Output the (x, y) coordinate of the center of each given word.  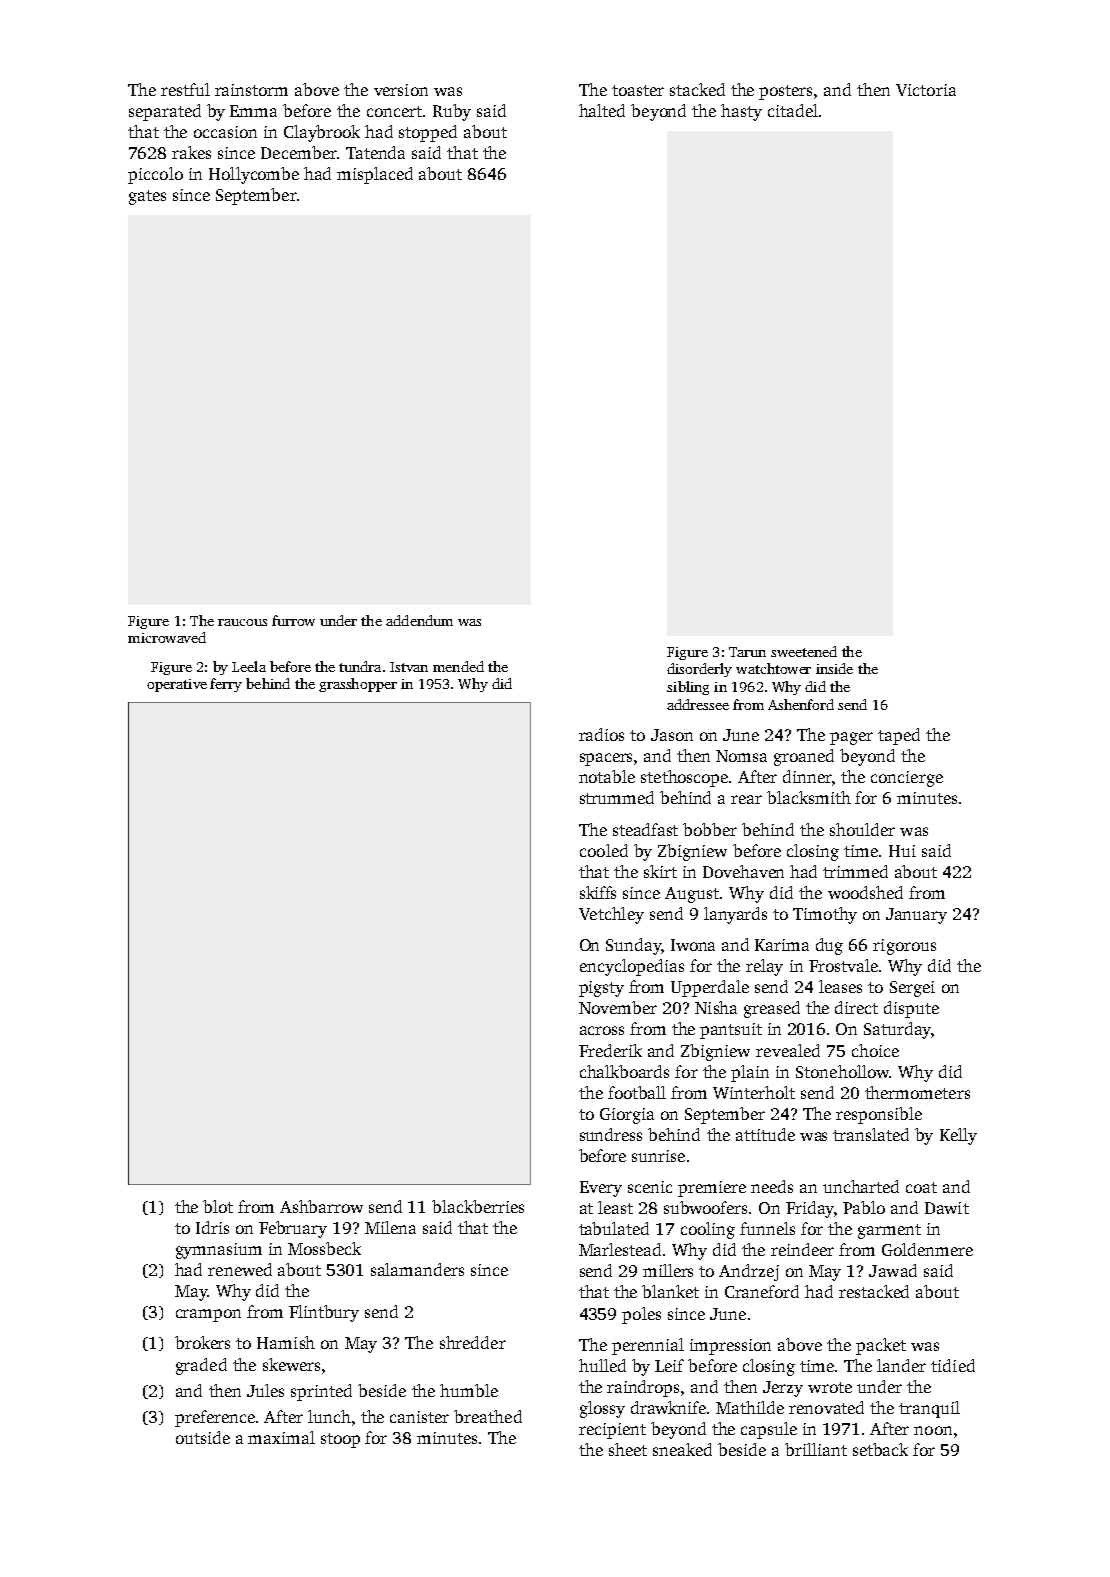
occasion (225, 132)
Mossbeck (324, 1248)
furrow (293, 620)
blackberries (478, 1206)
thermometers (917, 1092)
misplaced (375, 175)
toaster (638, 90)
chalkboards (624, 1071)
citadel (793, 110)
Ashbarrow (321, 1206)
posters (785, 92)
